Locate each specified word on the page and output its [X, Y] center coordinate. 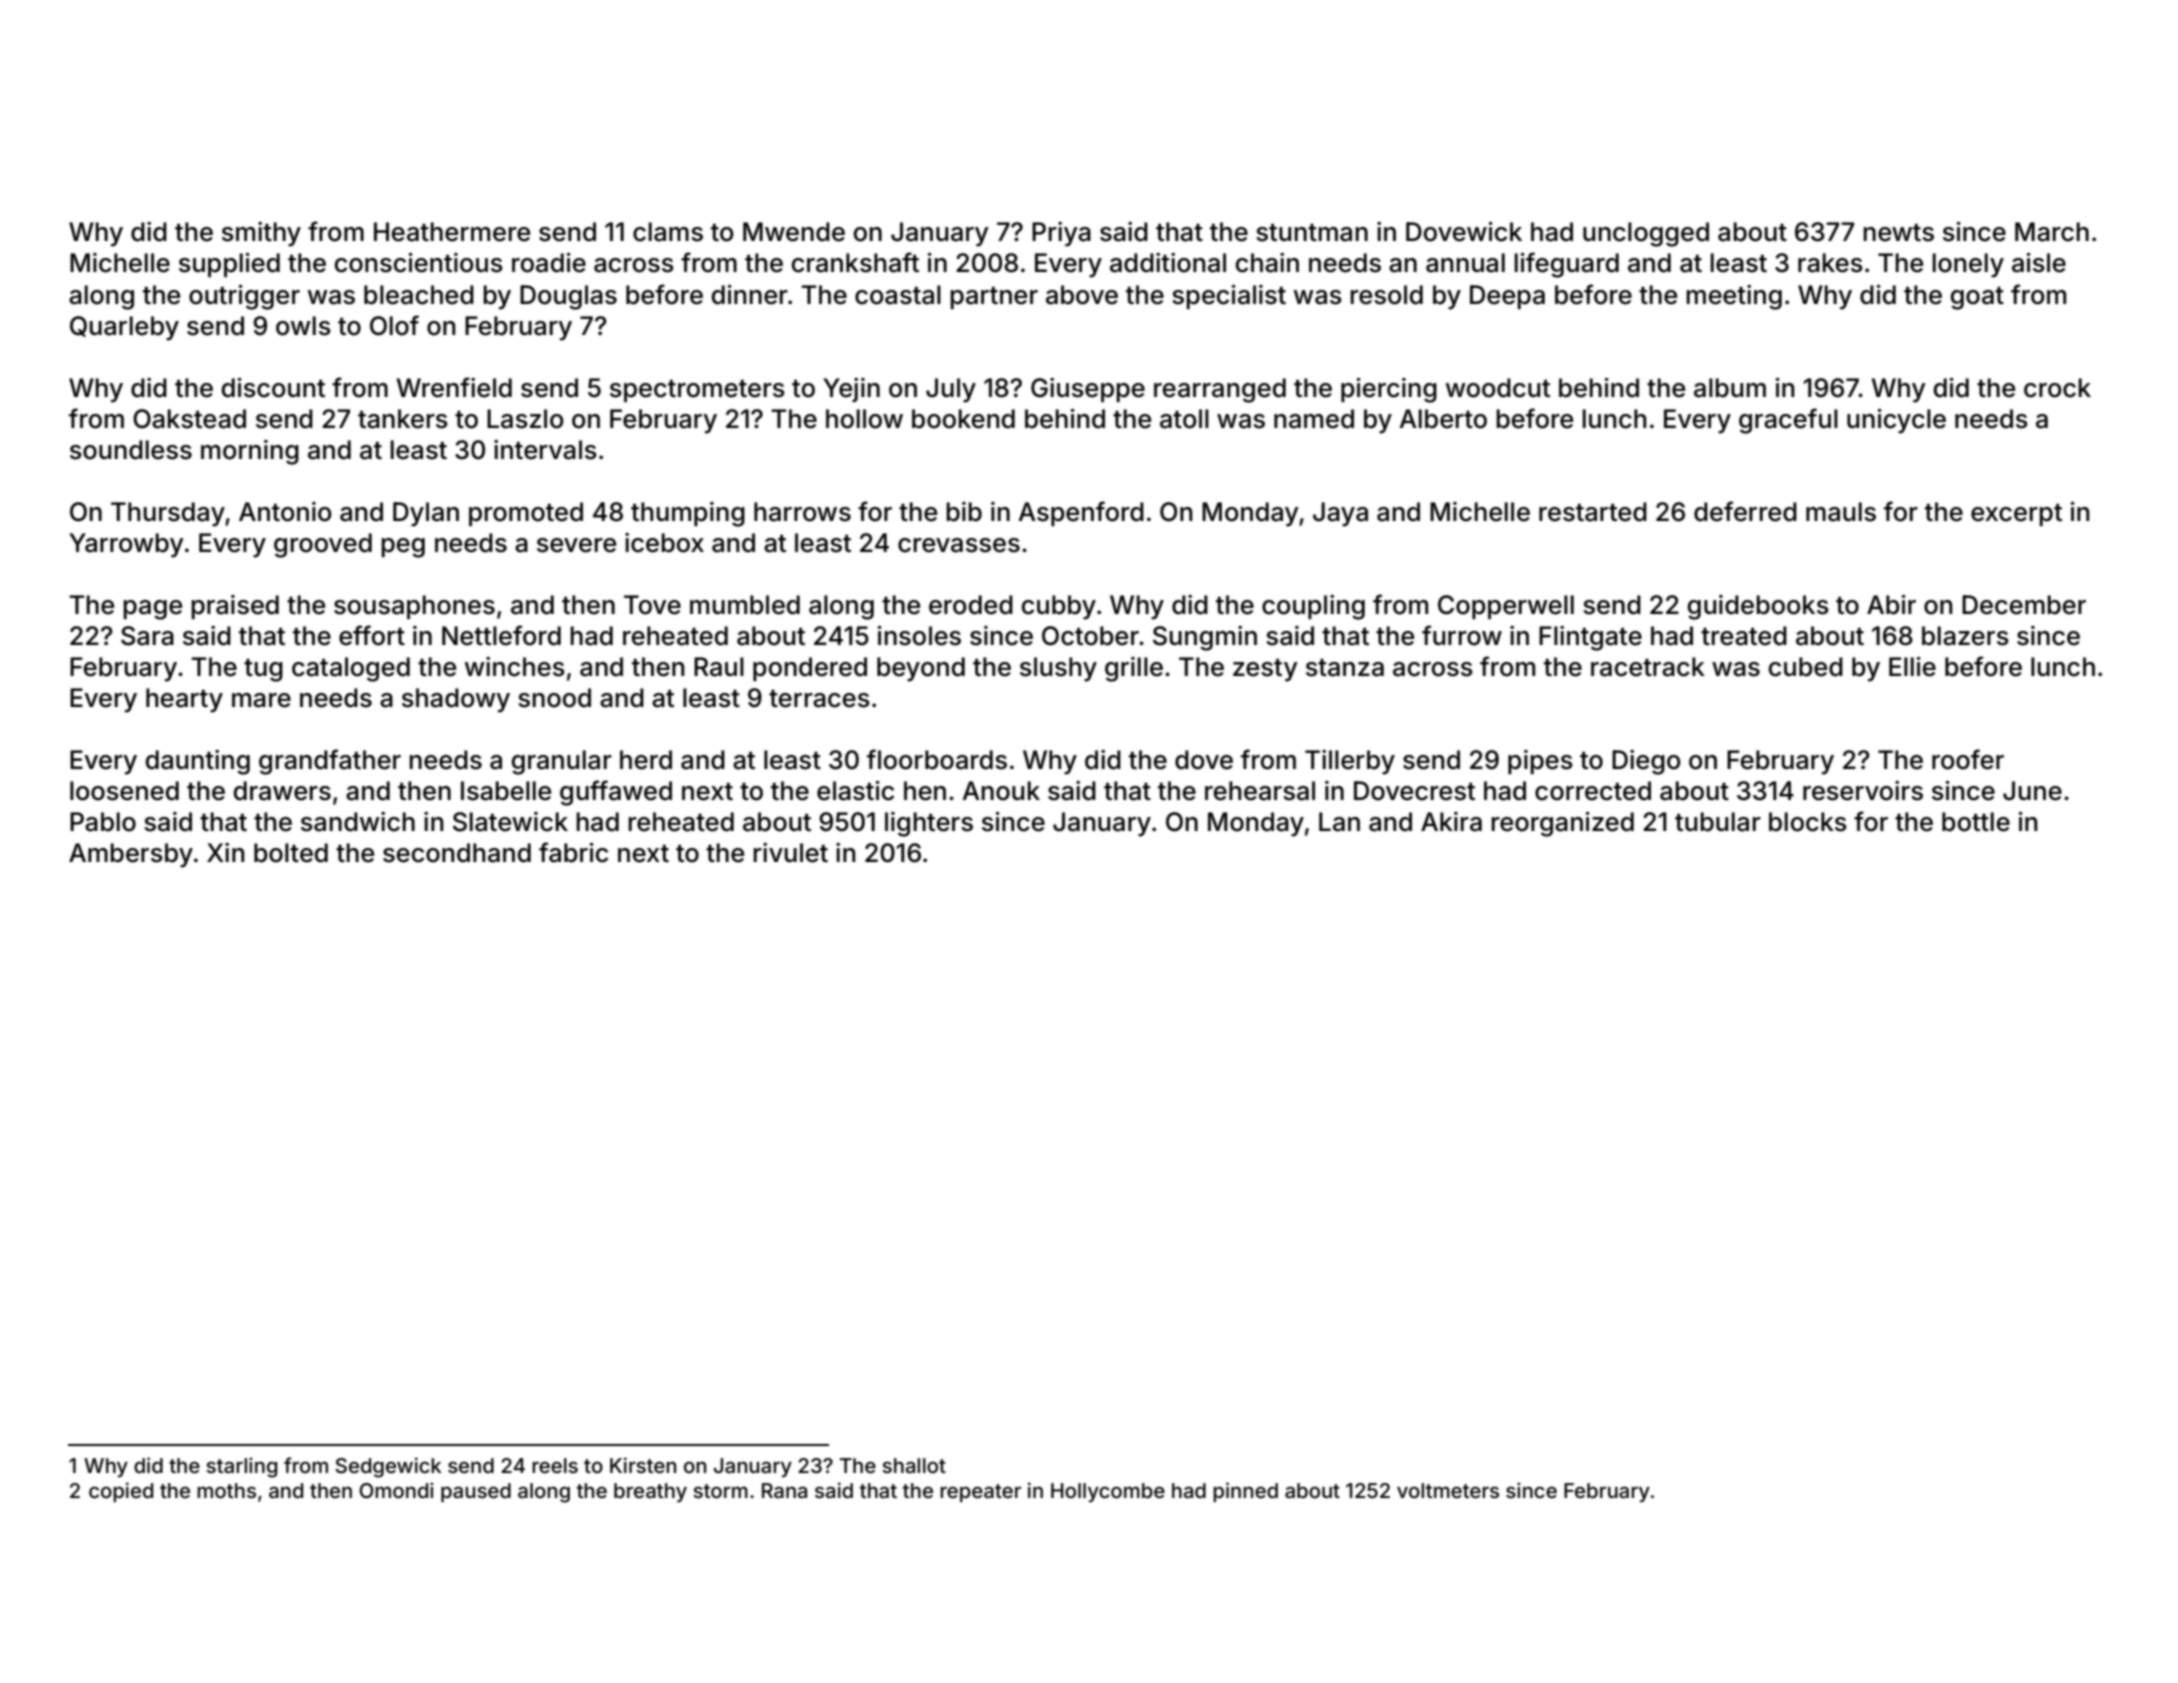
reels [555, 1465]
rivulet [790, 853]
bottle [1976, 822]
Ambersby [131, 855]
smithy [261, 234]
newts [1898, 233]
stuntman [1312, 233]
